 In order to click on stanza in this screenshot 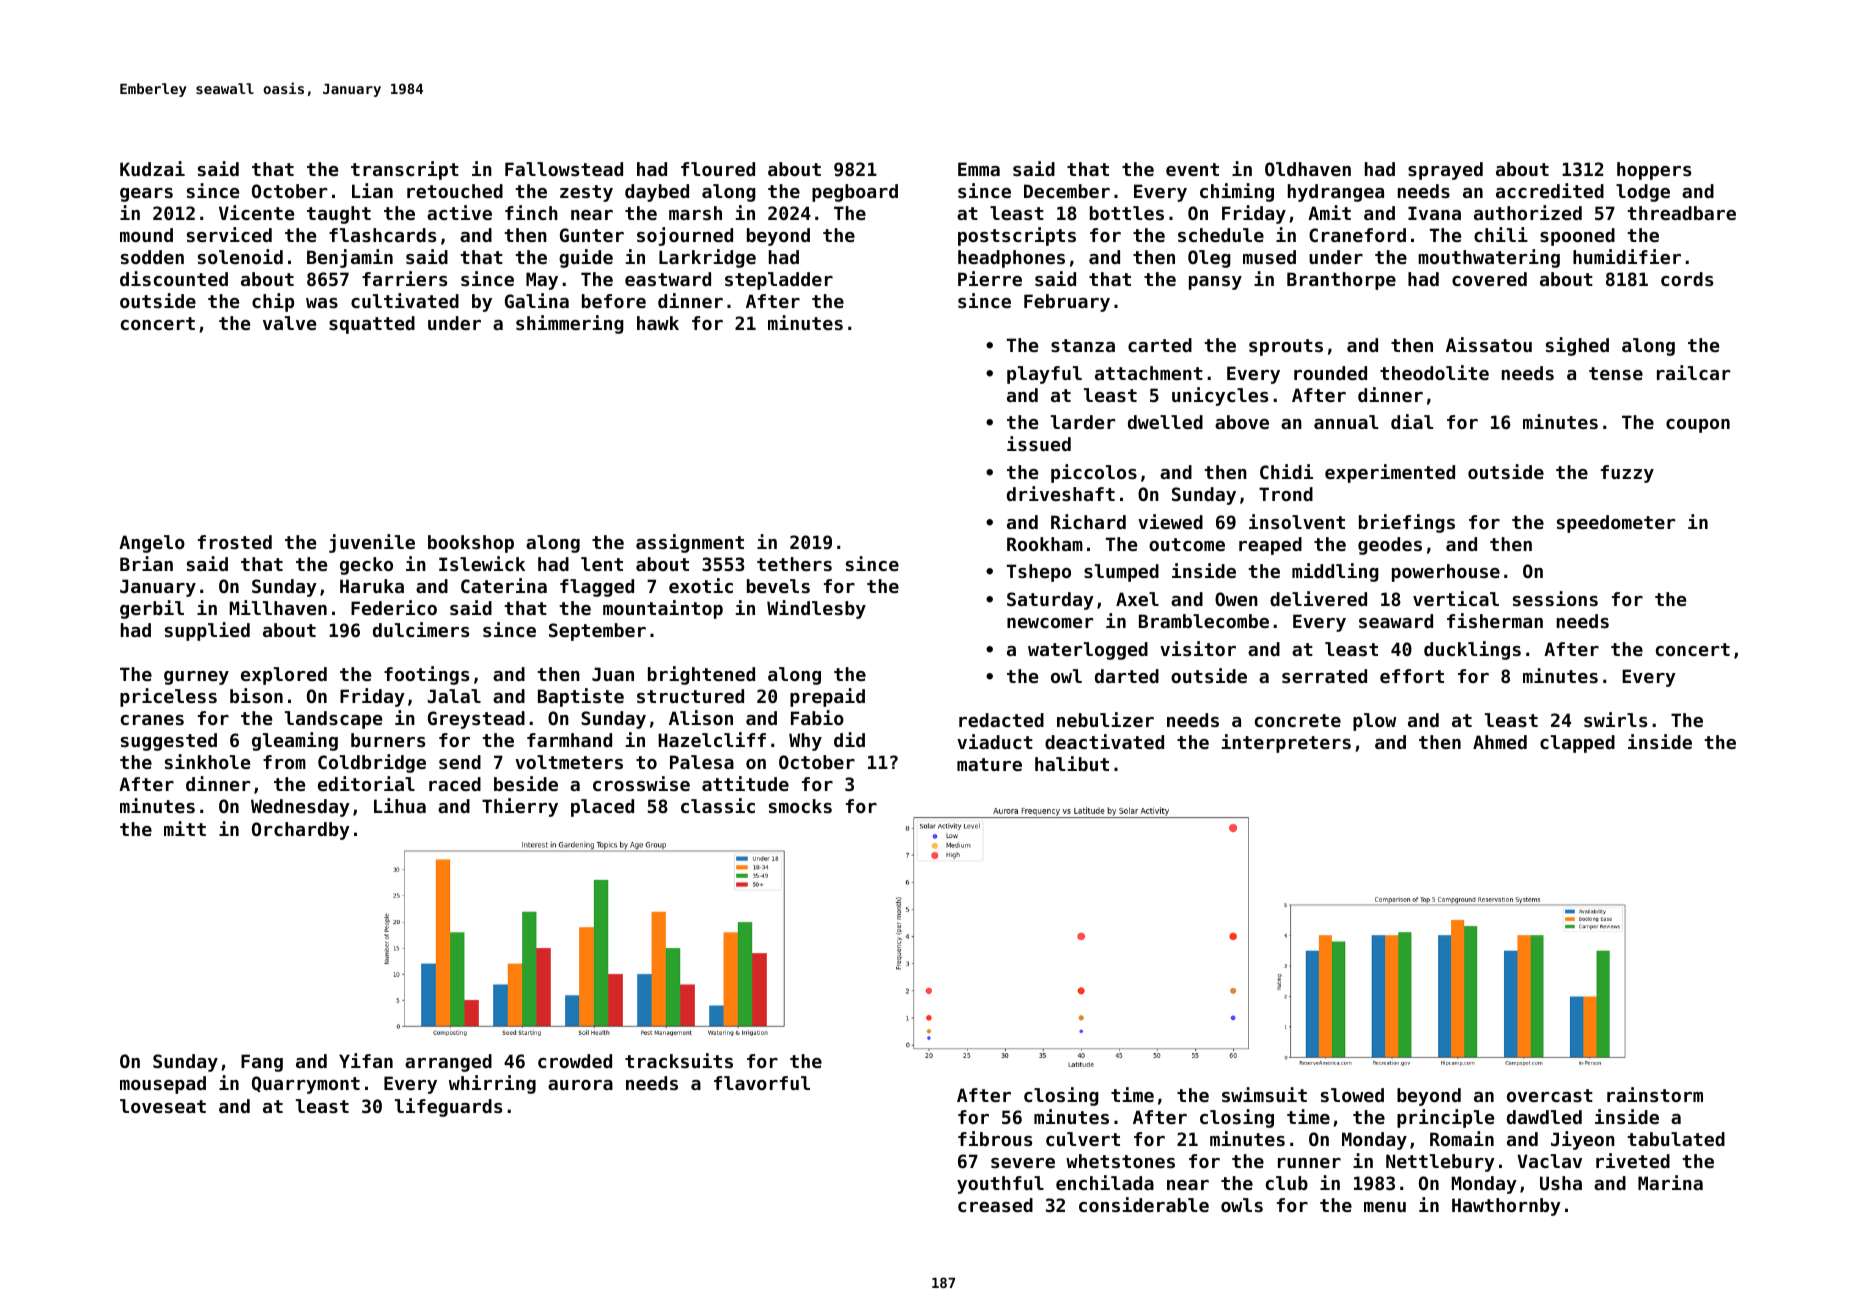, I will do `click(1083, 345)`.
